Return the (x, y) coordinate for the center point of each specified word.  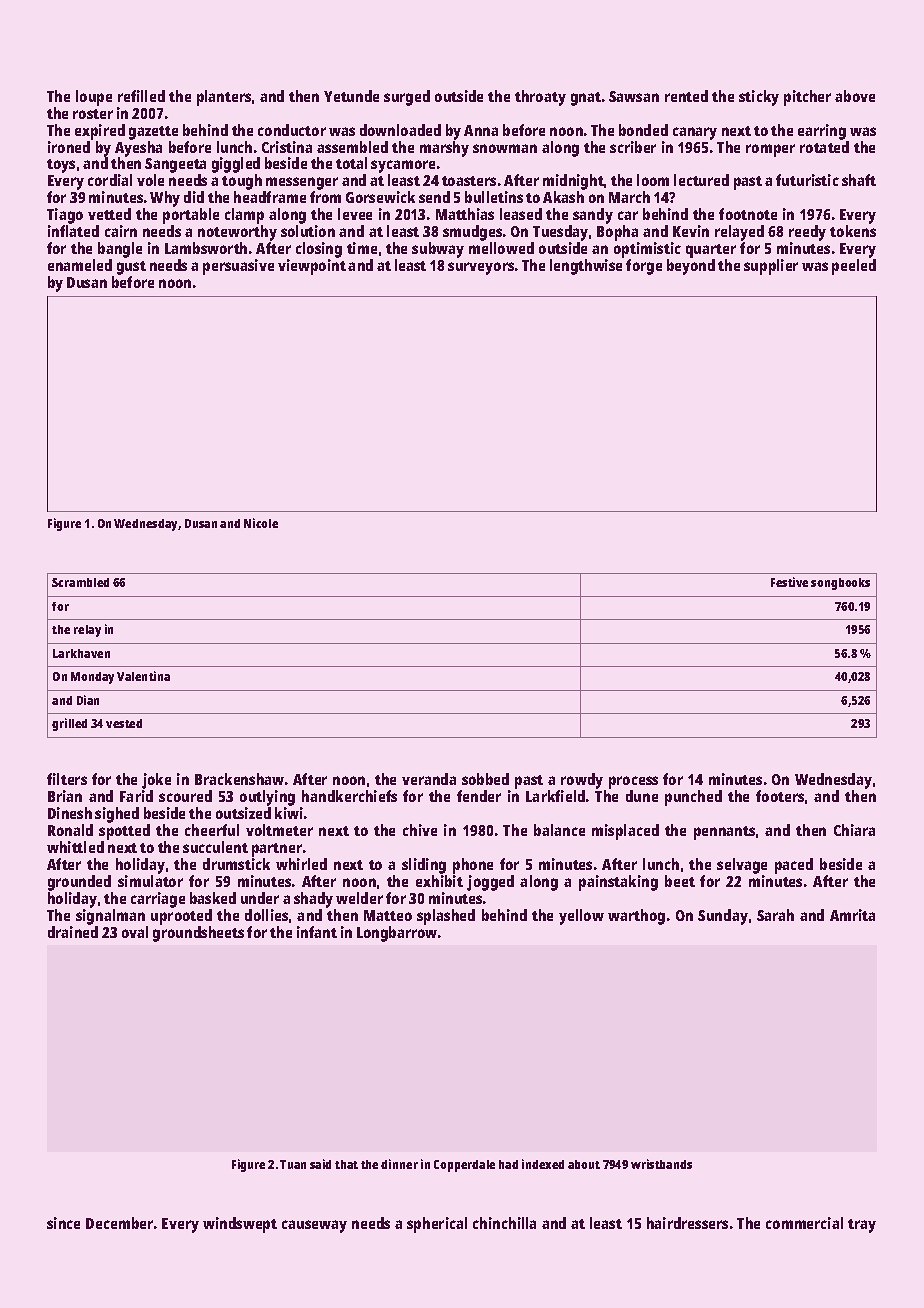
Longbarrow (397, 934)
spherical (437, 1225)
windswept (240, 1225)
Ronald (70, 830)
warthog (636, 917)
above (855, 96)
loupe (94, 98)
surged (407, 98)
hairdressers (687, 1223)
